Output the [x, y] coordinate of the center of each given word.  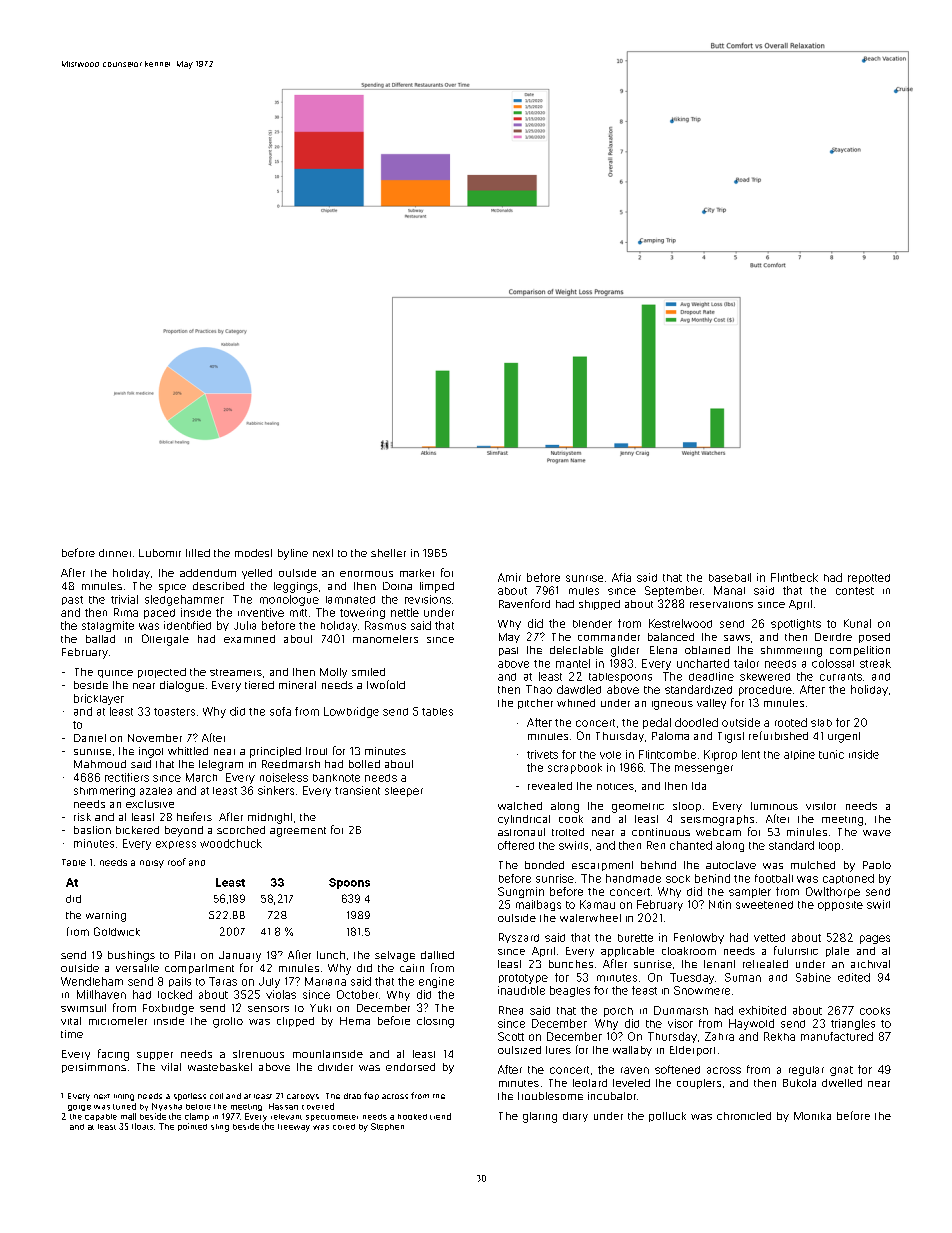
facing [113, 1055]
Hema [355, 1021]
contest [855, 591]
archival [870, 964]
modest [253, 553]
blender [592, 624]
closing [435, 1022]
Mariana [325, 981]
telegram [221, 765]
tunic [831, 754]
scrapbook [575, 768]
